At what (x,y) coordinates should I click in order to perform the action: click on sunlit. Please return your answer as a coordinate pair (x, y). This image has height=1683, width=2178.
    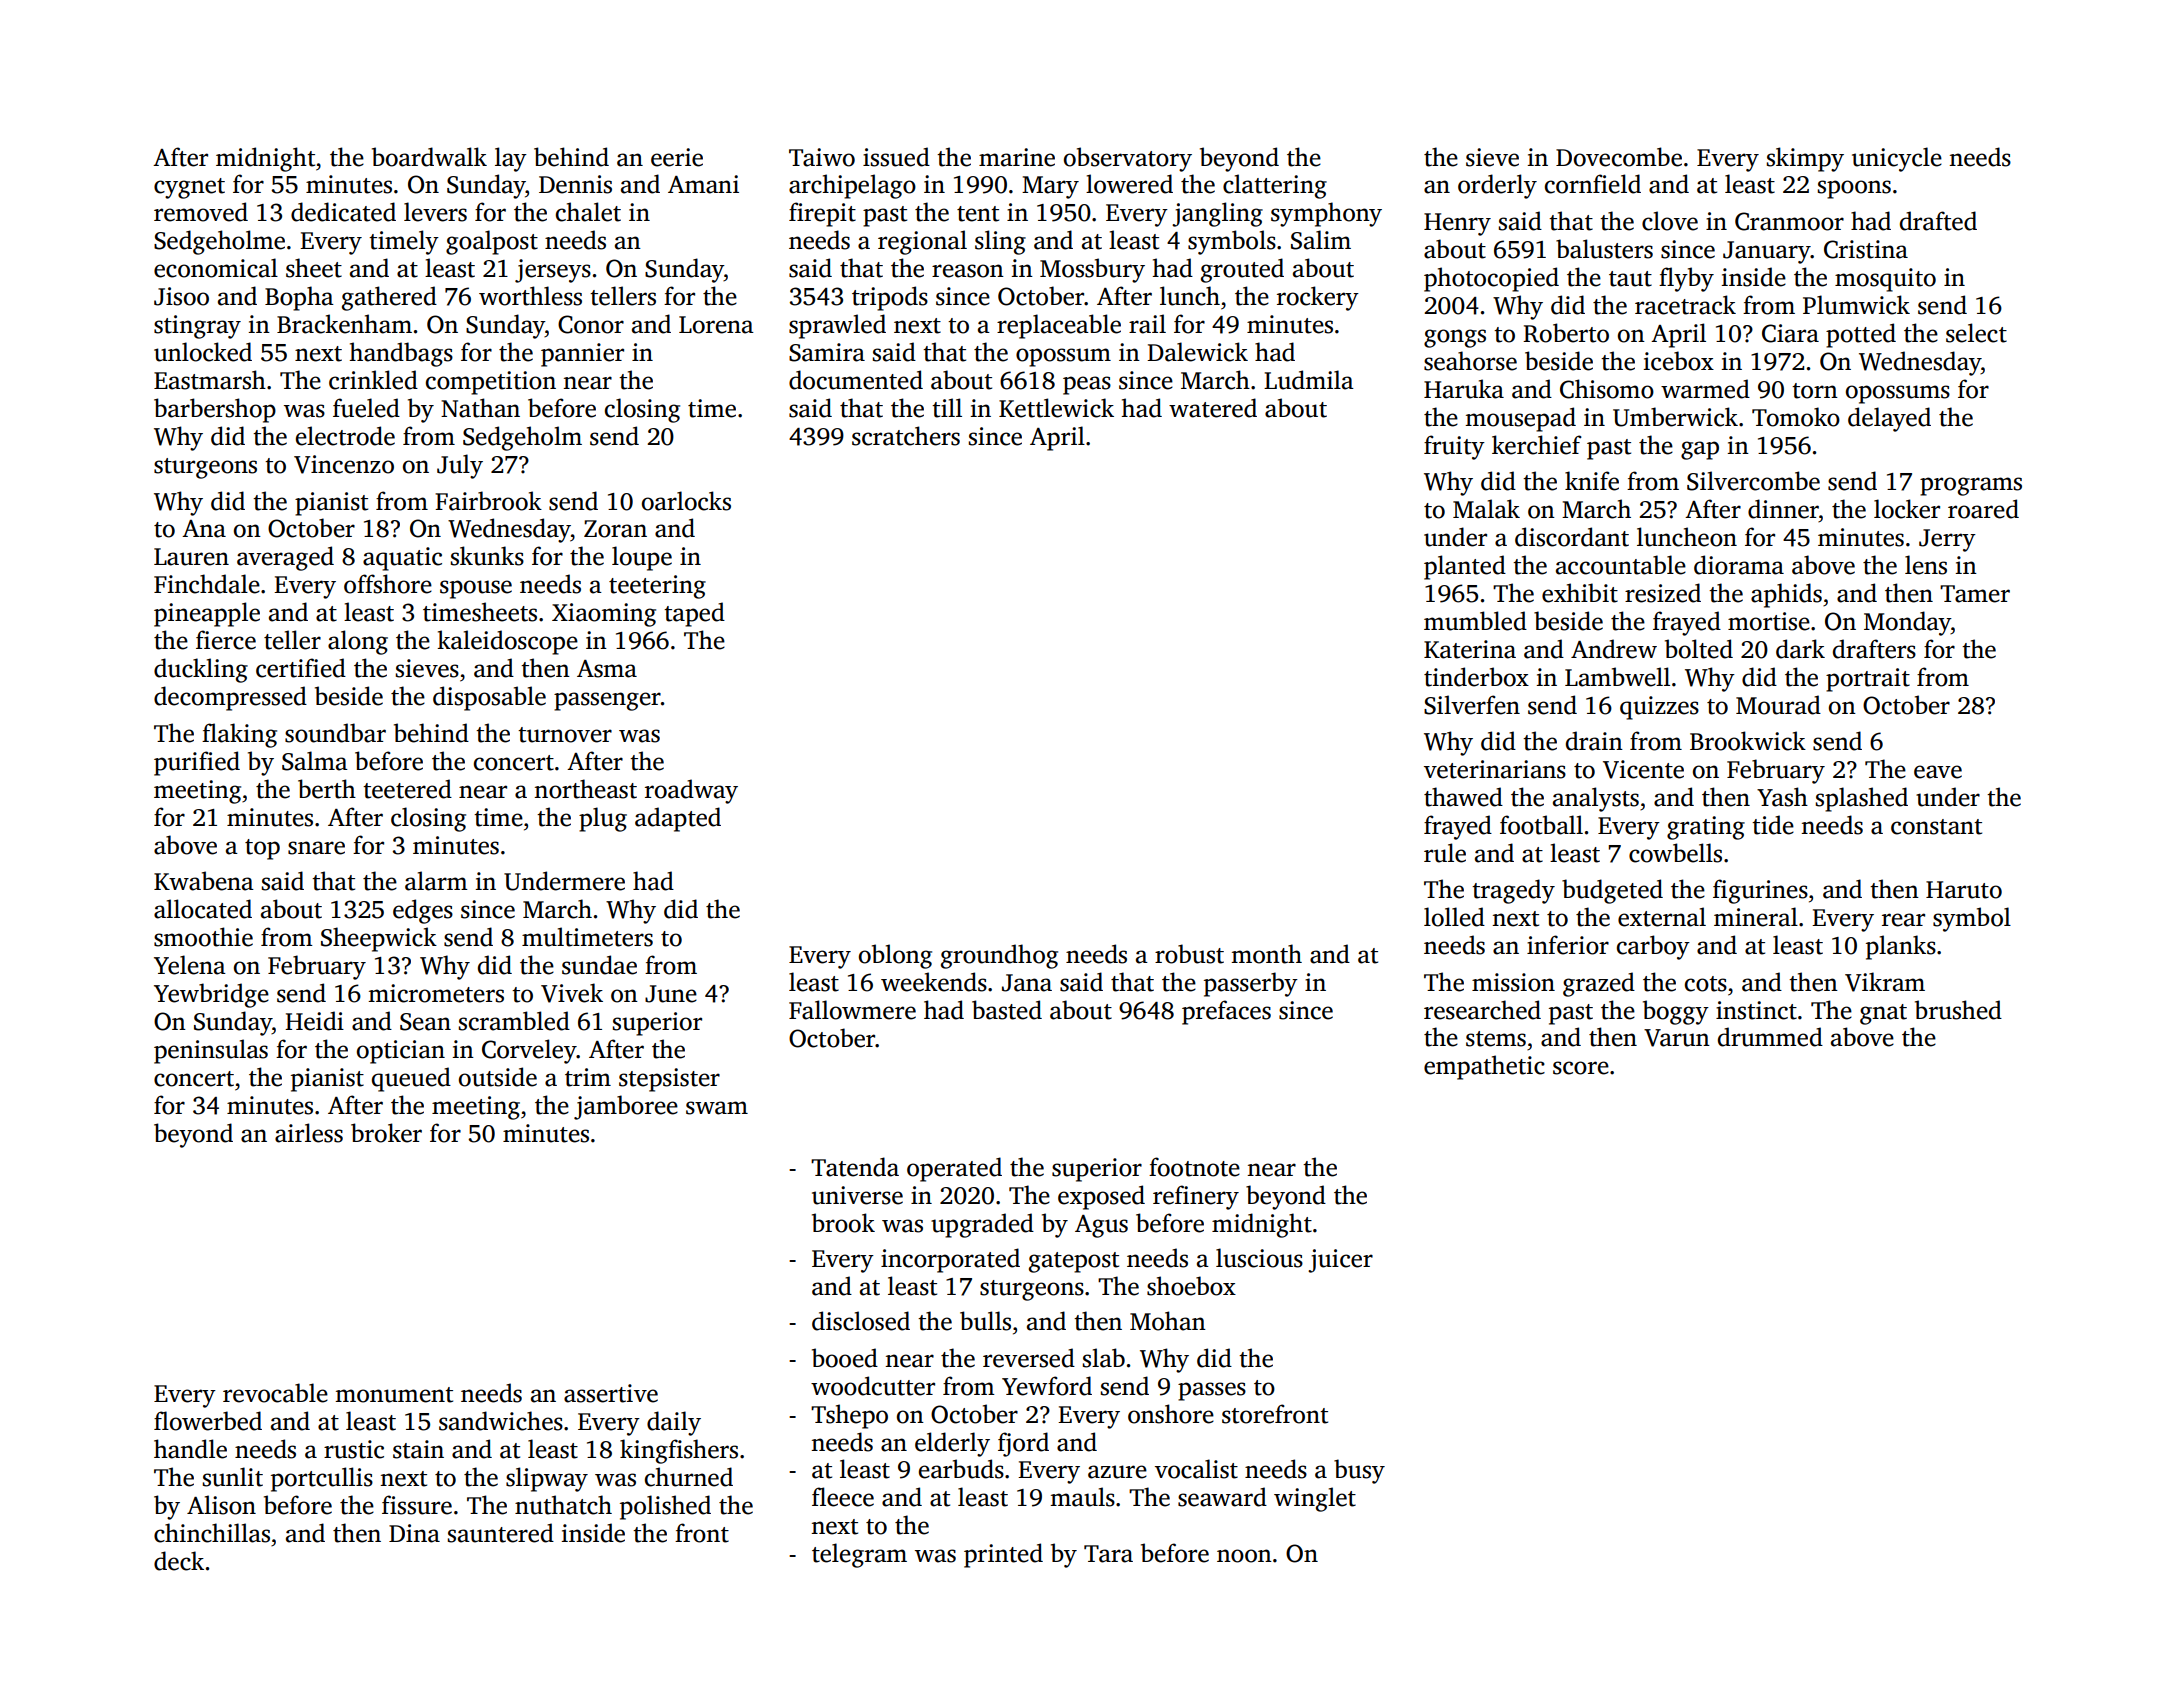
    Looking at the image, I should click on (233, 1477).
